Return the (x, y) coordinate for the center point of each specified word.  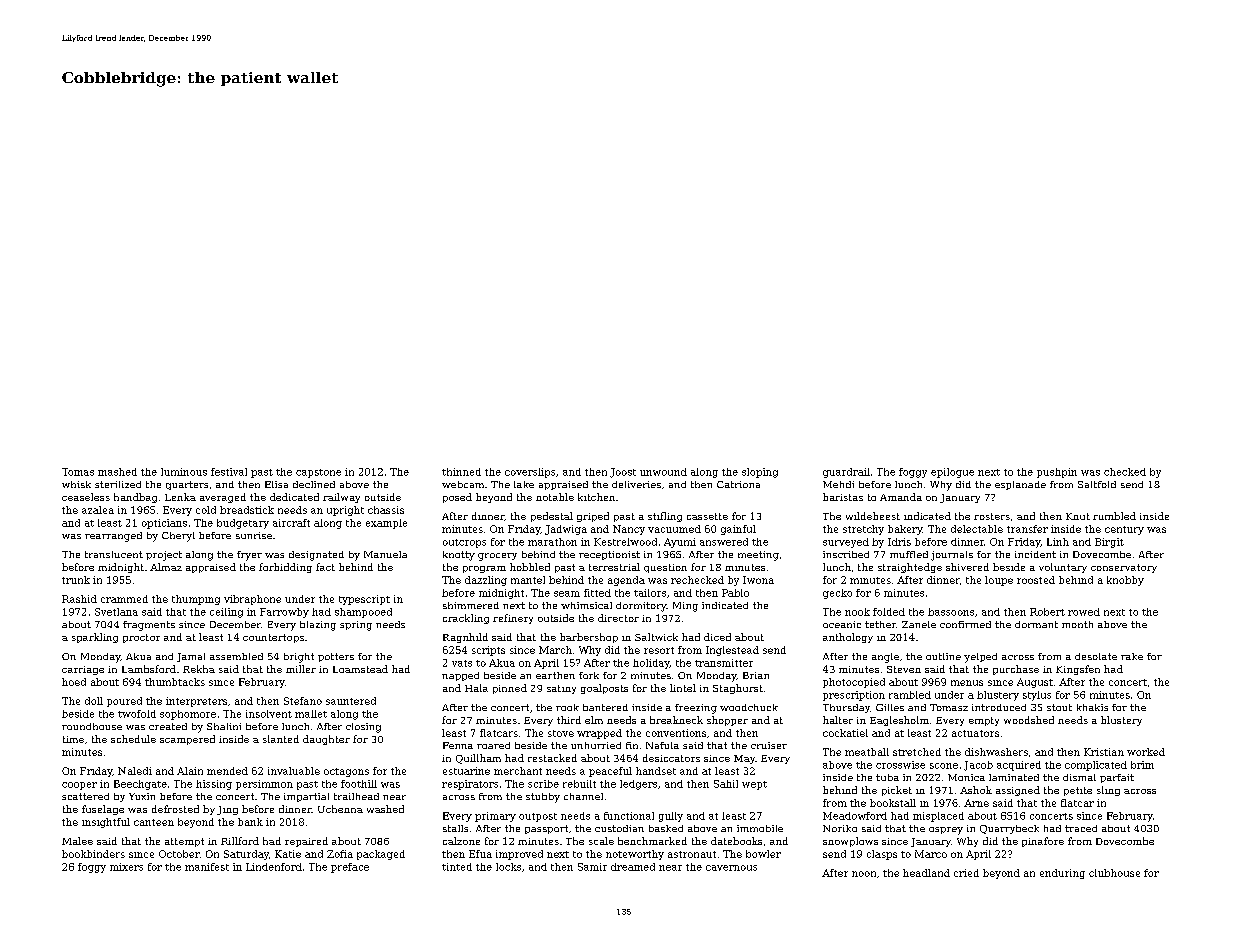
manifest (207, 867)
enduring (1062, 874)
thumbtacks (175, 682)
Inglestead (732, 651)
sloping (760, 473)
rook (567, 707)
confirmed (965, 624)
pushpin (1057, 473)
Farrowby (284, 613)
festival (229, 472)
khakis (1092, 707)
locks (508, 867)
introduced (999, 707)
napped (460, 676)
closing (363, 728)
